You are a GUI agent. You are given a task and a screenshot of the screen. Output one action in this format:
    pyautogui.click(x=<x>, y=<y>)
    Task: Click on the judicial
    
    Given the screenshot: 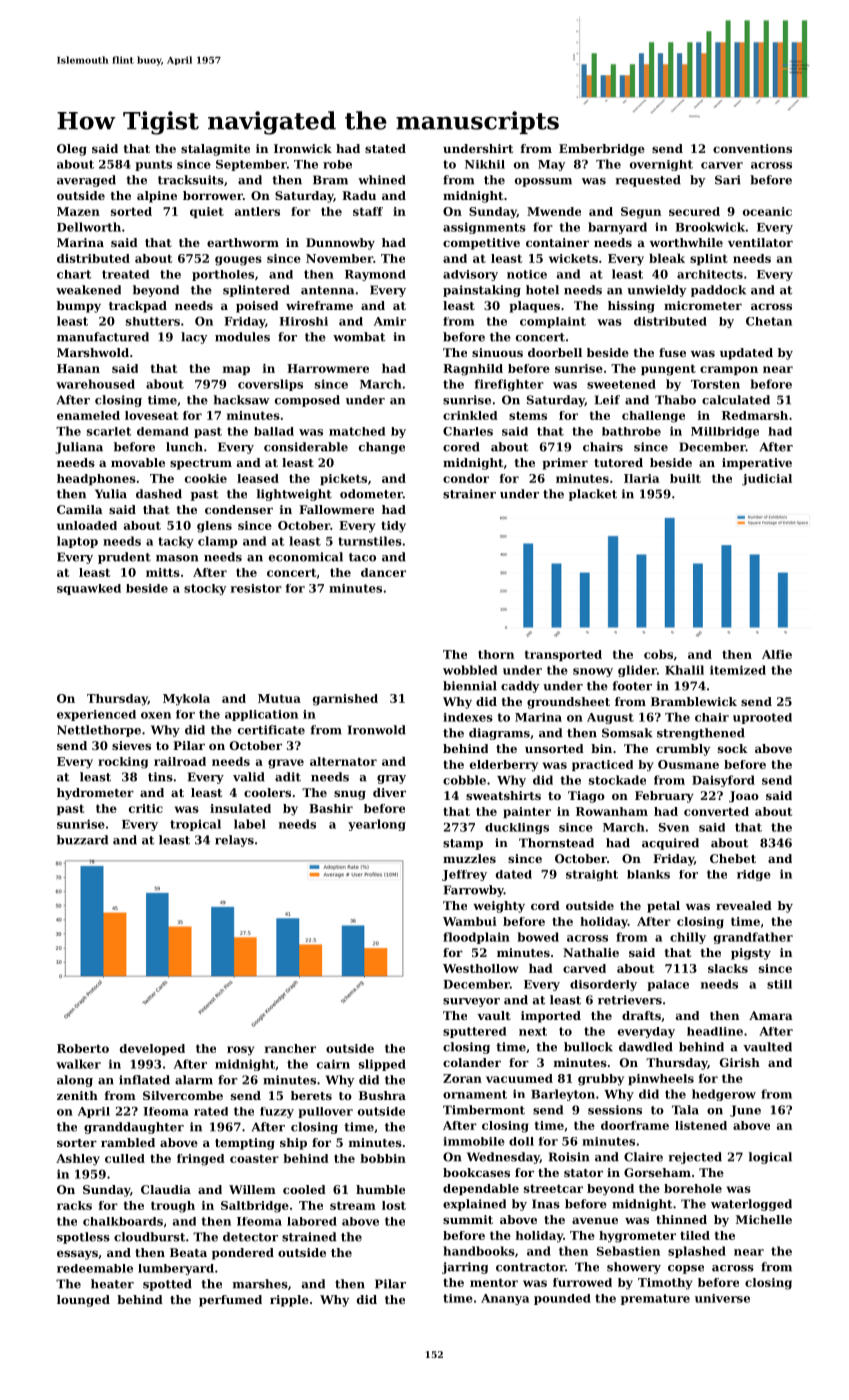 What is the action you would take?
    pyautogui.click(x=767, y=480)
